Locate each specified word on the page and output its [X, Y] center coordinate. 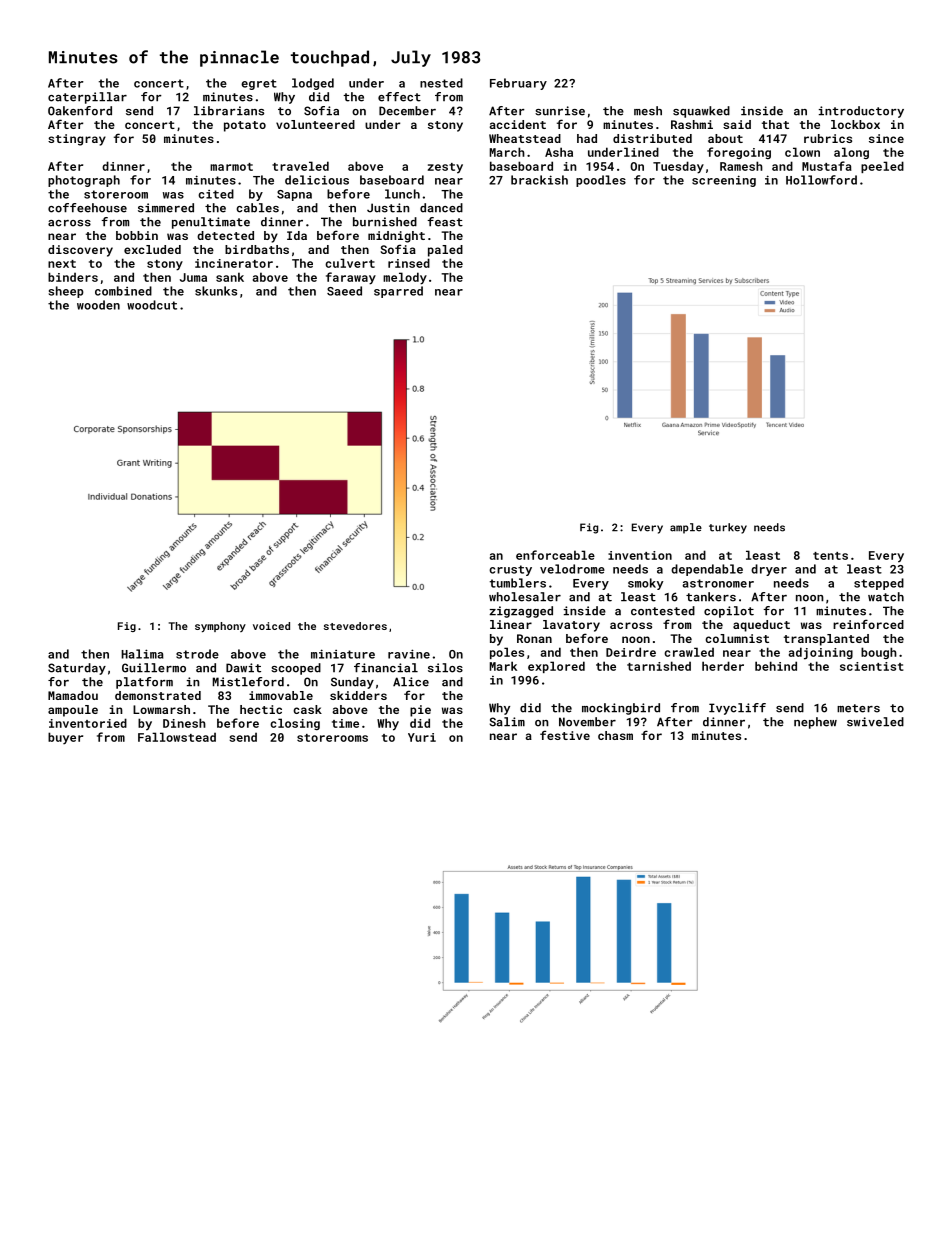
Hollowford [821, 180]
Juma [193, 277]
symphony [220, 627]
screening [724, 181]
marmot [231, 167]
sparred [398, 292]
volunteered [315, 124]
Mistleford [248, 682]
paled [445, 251]
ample [686, 528]
